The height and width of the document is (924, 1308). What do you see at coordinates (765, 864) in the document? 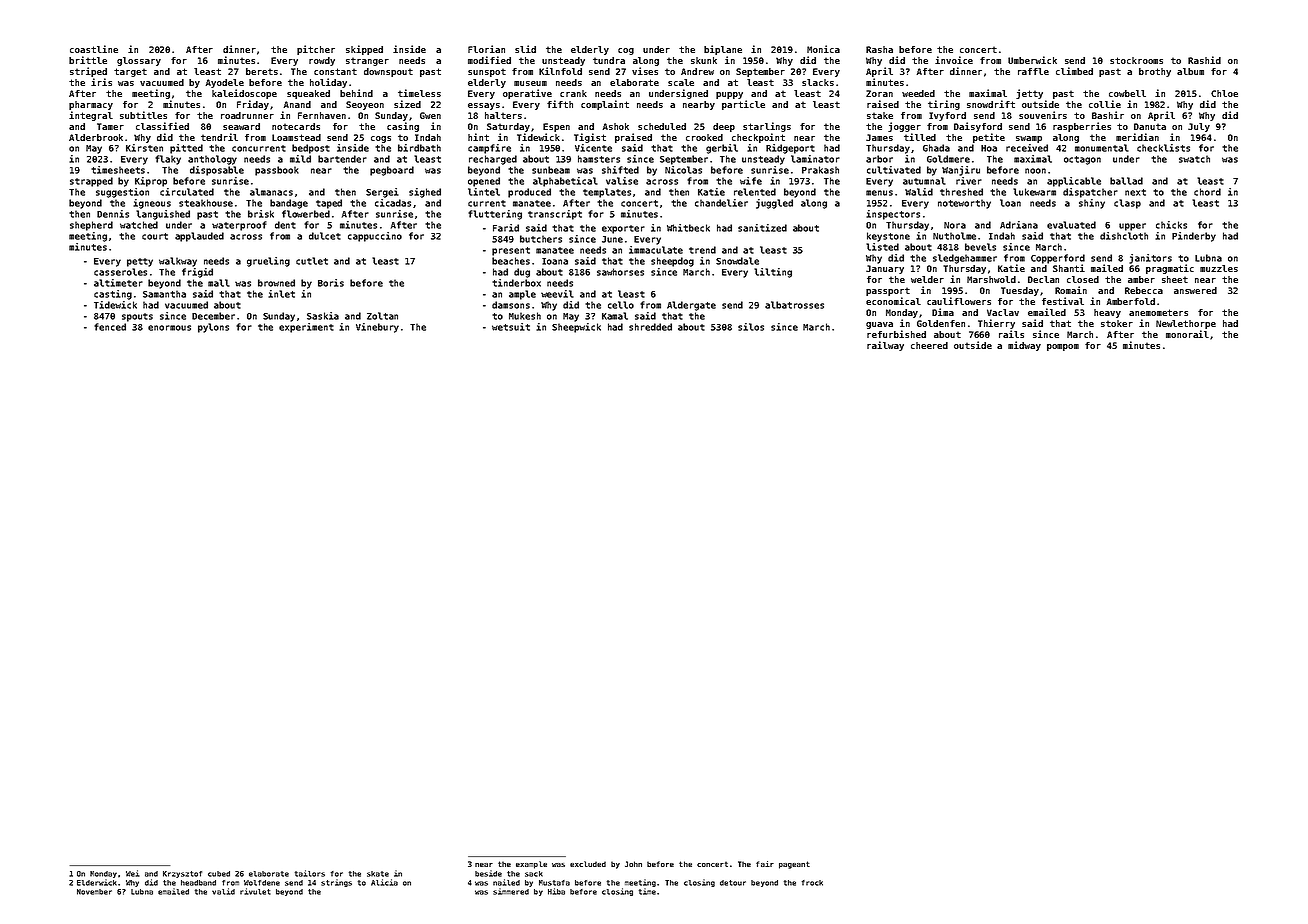
I see `fair` at bounding box center [765, 864].
